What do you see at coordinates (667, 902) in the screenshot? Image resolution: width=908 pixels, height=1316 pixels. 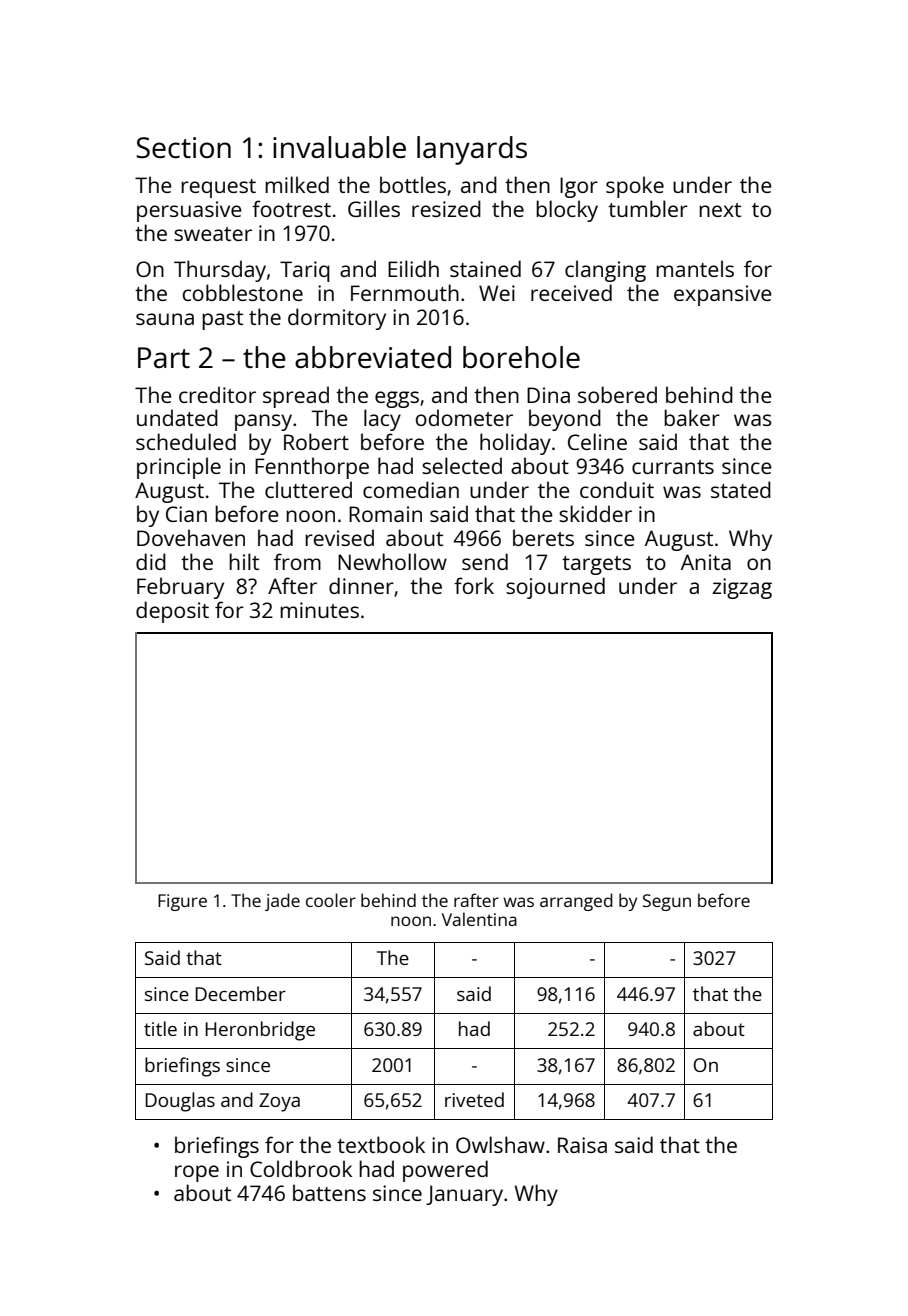 I see `Segun` at bounding box center [667, 902].
